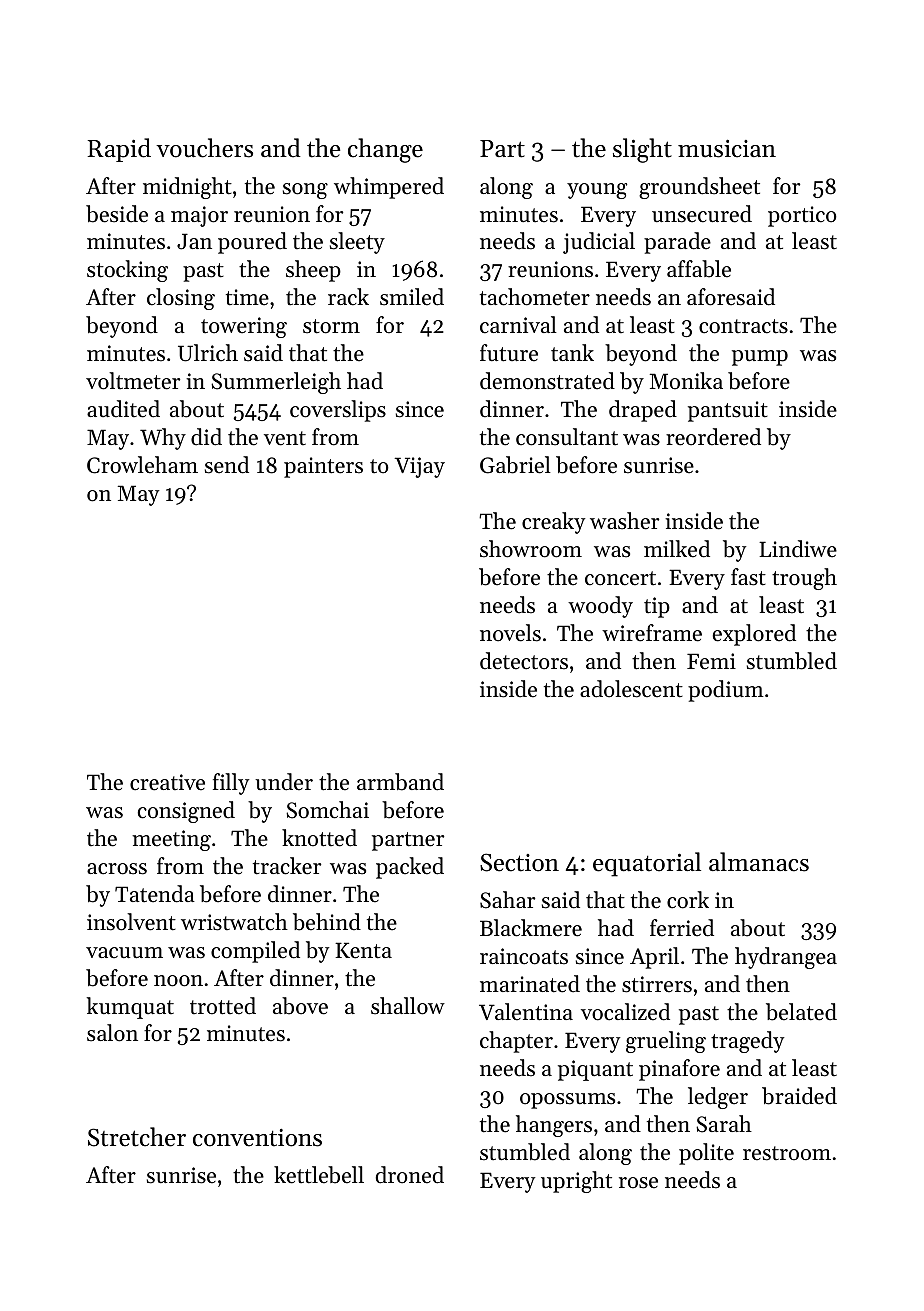 This screenshot has width=924, height=1311. I want to click on young, so click(597, 191).
